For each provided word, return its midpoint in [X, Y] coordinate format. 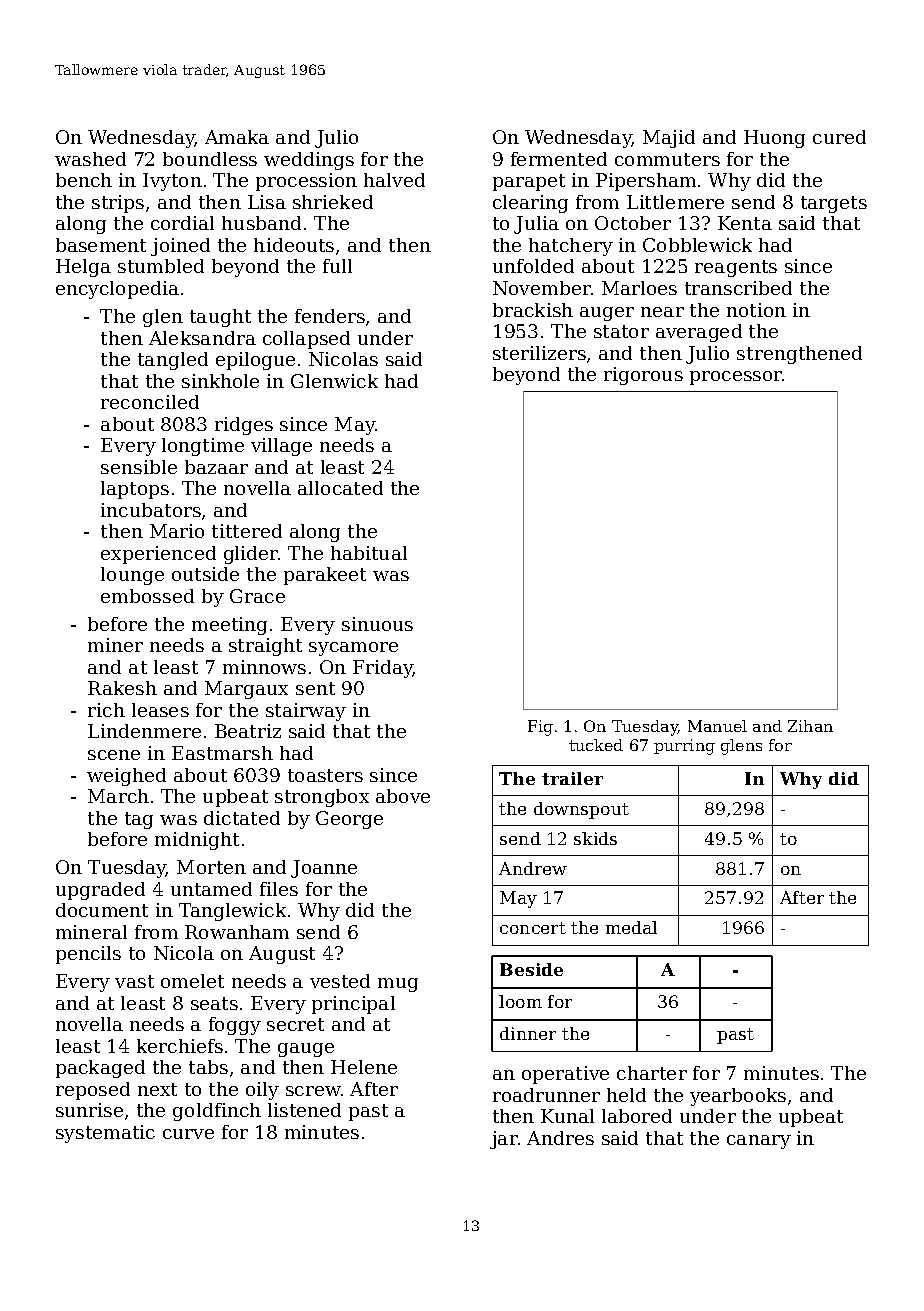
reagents [736, 268]
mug [398, 985]
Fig [540, 728]
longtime [203, 447]
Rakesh [122, 688]
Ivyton [172, 182]
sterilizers [539, 353]
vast [134, 981]
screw [313, 1091]
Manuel [717, 726]
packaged [100, 1069]
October [633, 223]
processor [736, 378]
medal [631, 927]
